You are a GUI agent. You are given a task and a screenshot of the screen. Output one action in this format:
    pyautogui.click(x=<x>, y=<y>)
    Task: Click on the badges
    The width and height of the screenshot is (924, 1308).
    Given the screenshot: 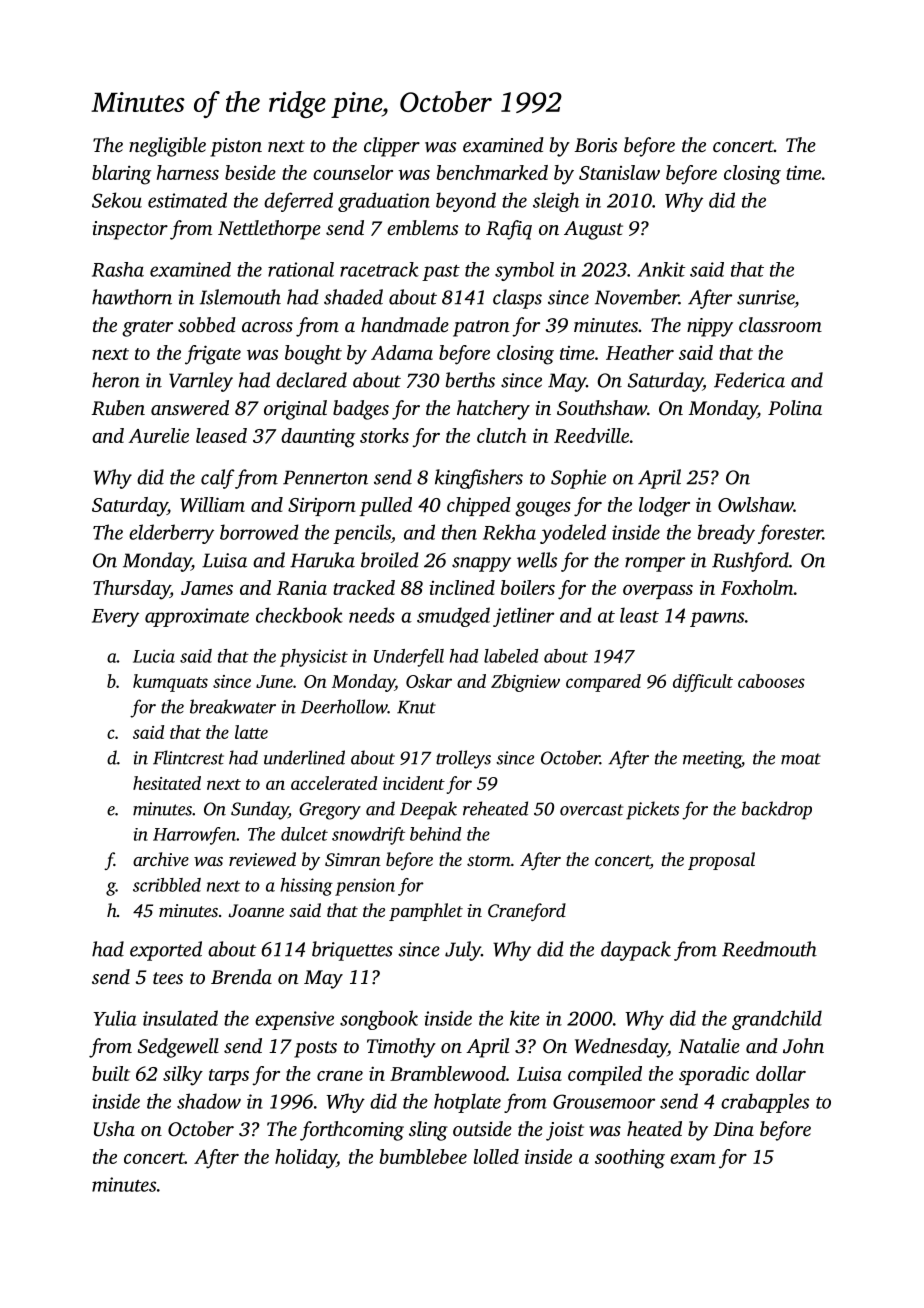 What is the action you would take?
    pyautogui.click(x=361, y=410)
